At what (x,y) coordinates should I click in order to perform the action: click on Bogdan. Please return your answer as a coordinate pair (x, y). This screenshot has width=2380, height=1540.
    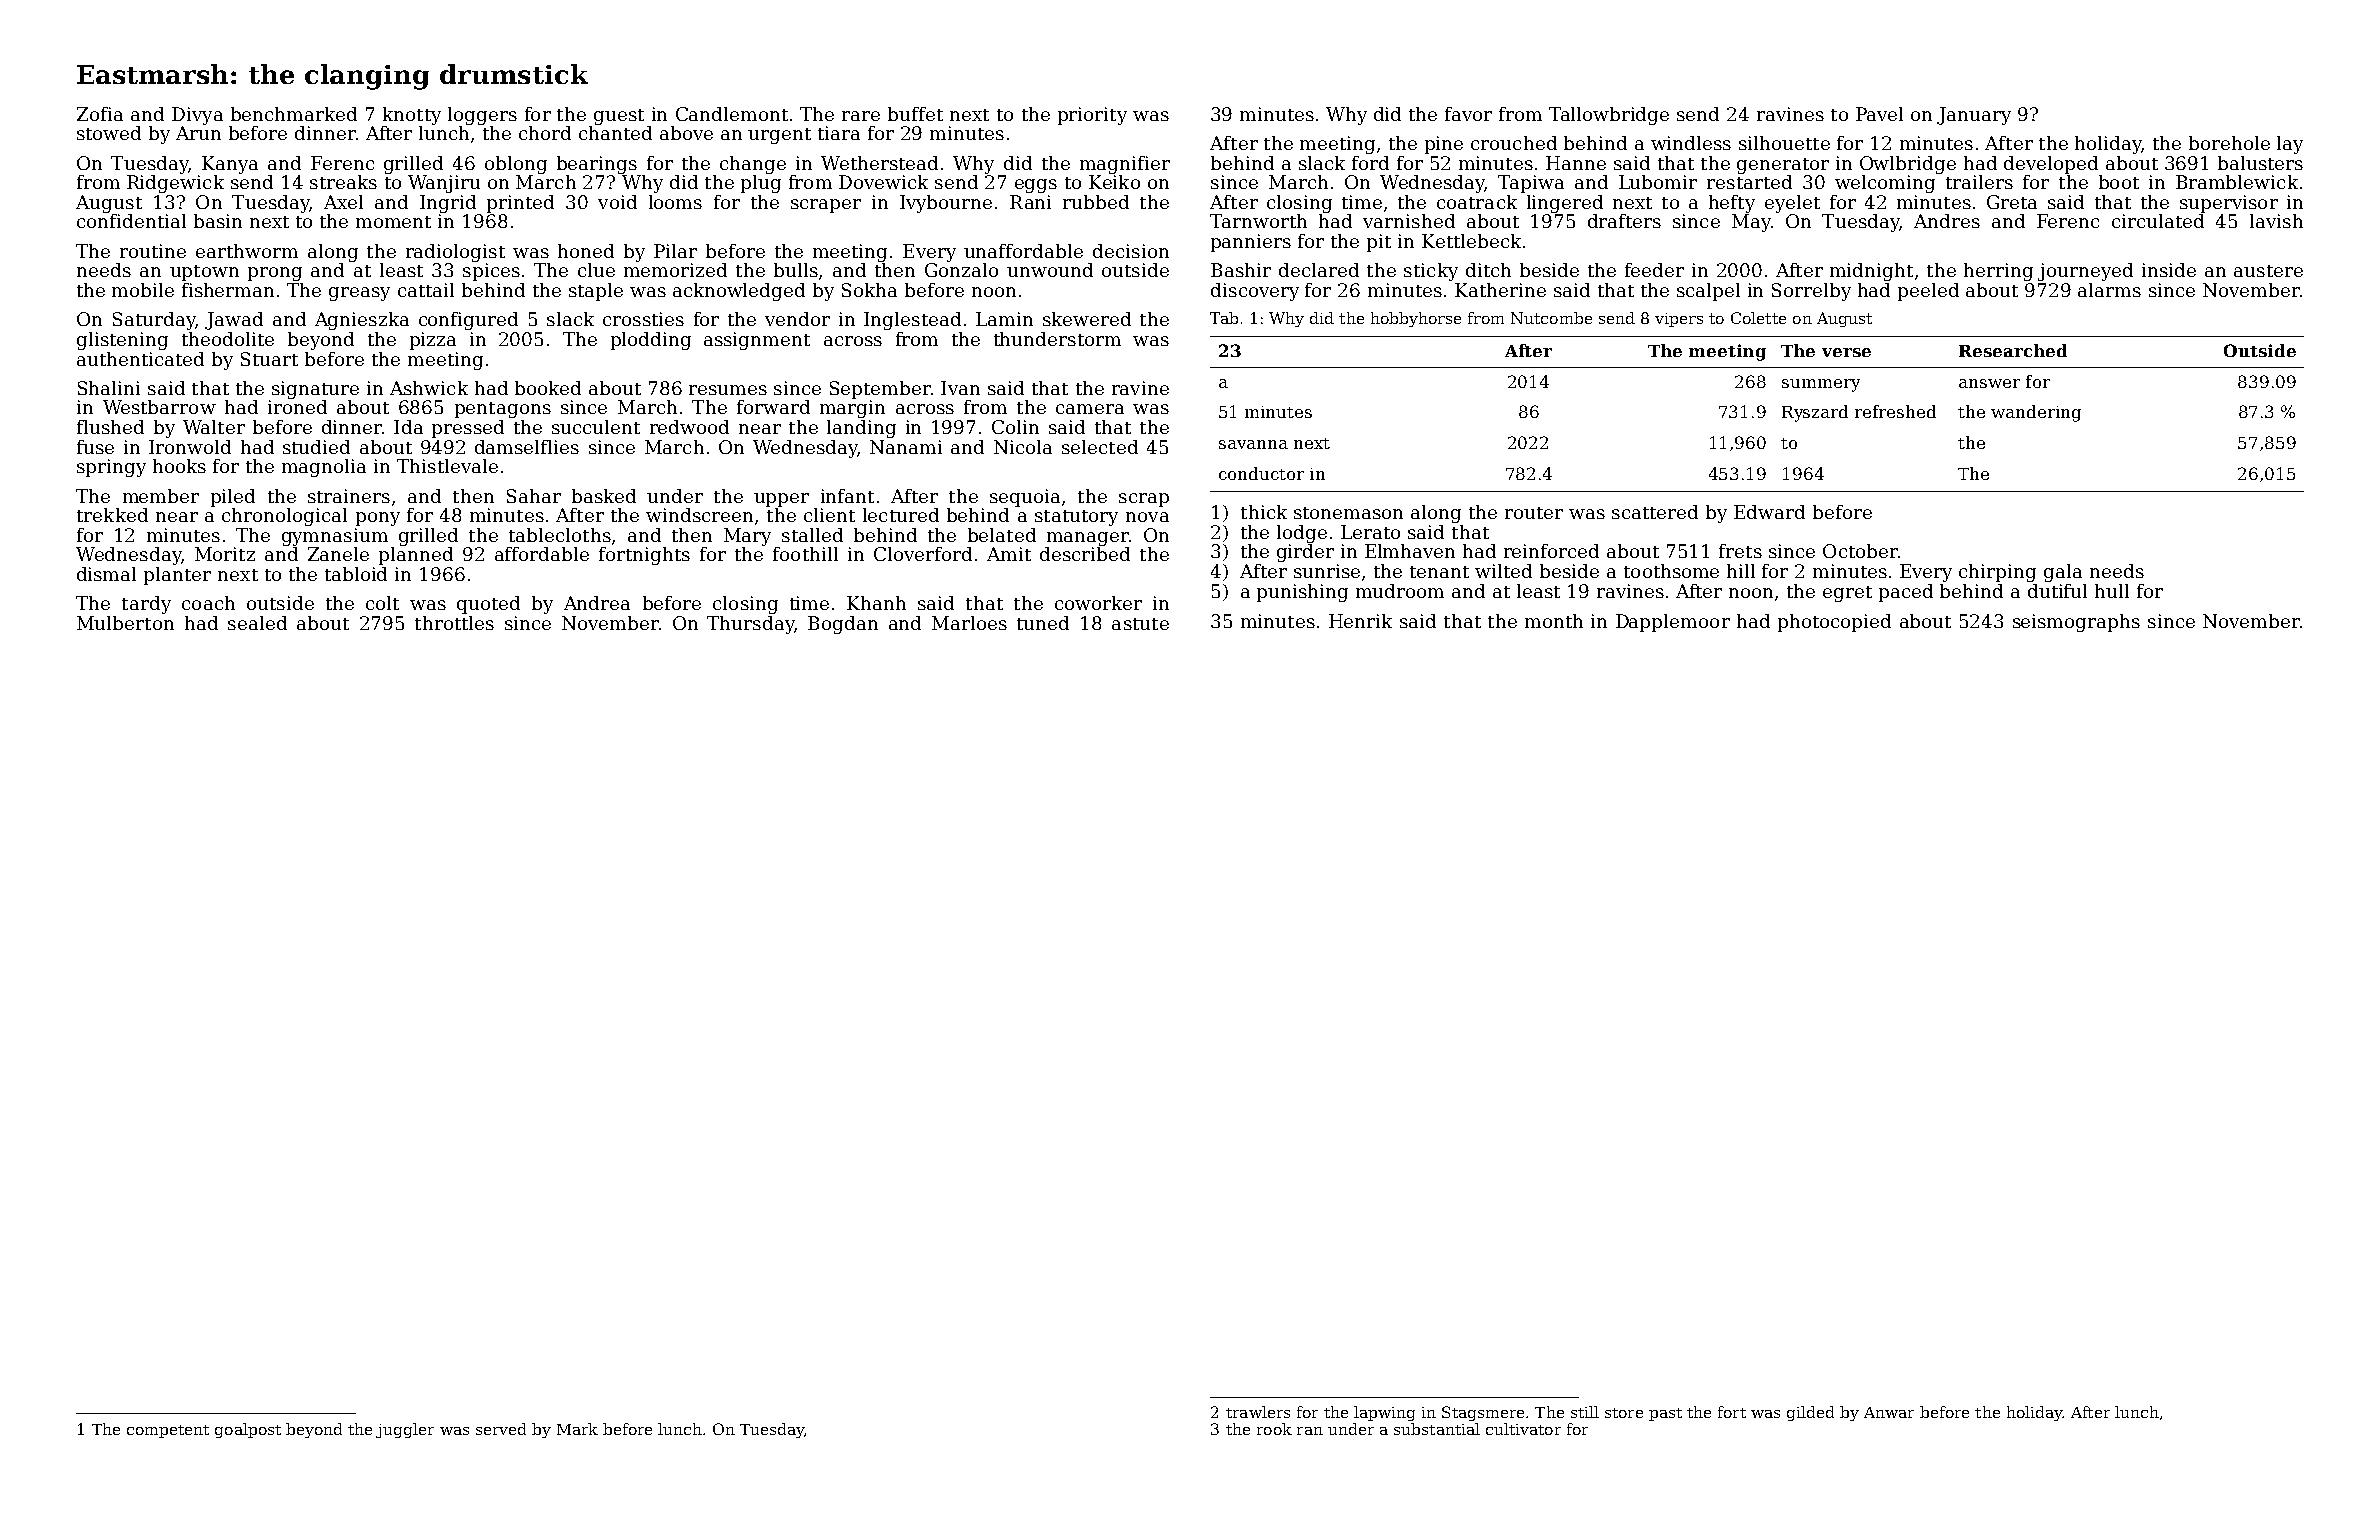
    Looking at the image, I should click on (843, 625).
